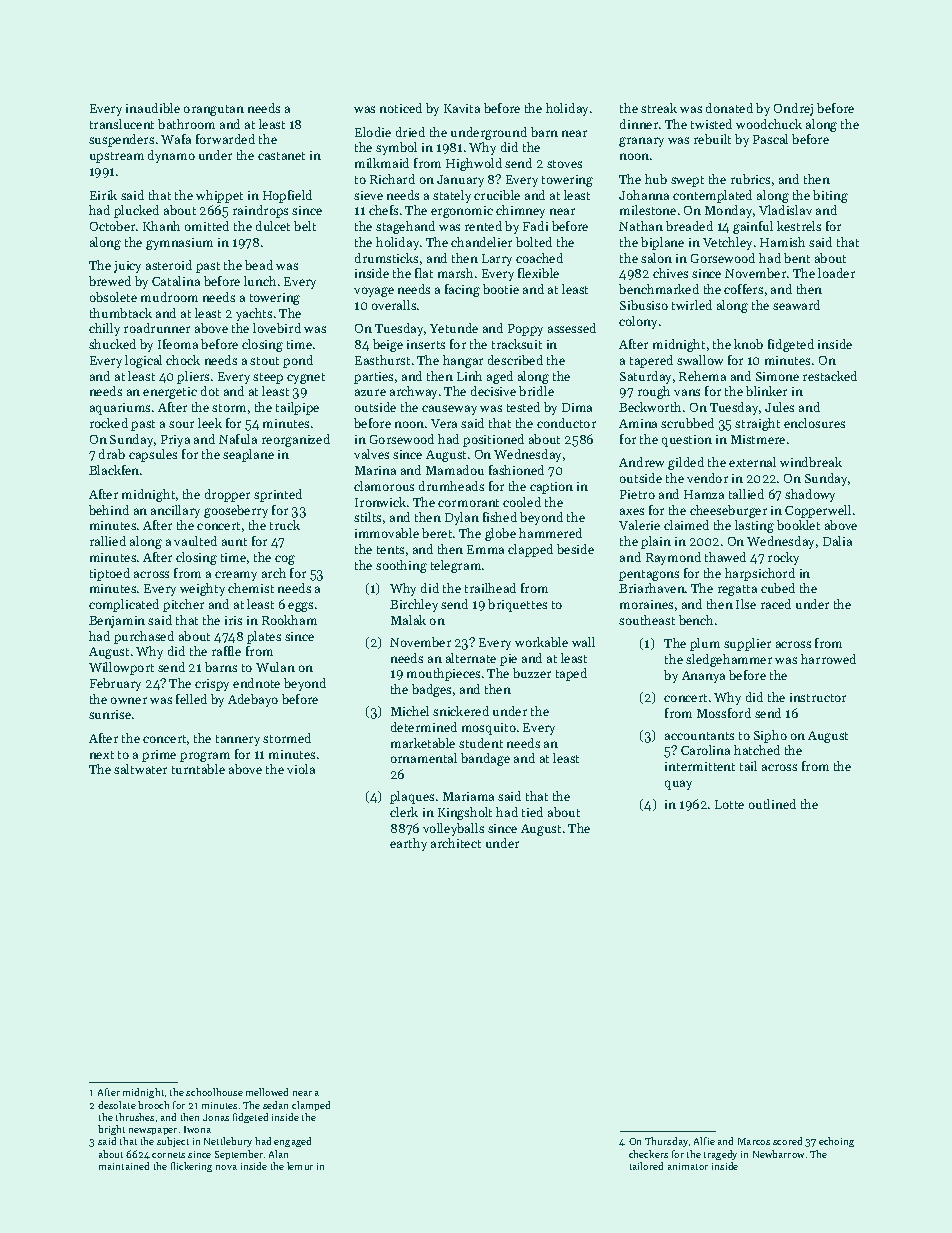 This screenshot has width=952, height=1233. What do you see at coordinates (532, 812) in the screenshot?
I see `tied` at bounding box center [532, 812].
